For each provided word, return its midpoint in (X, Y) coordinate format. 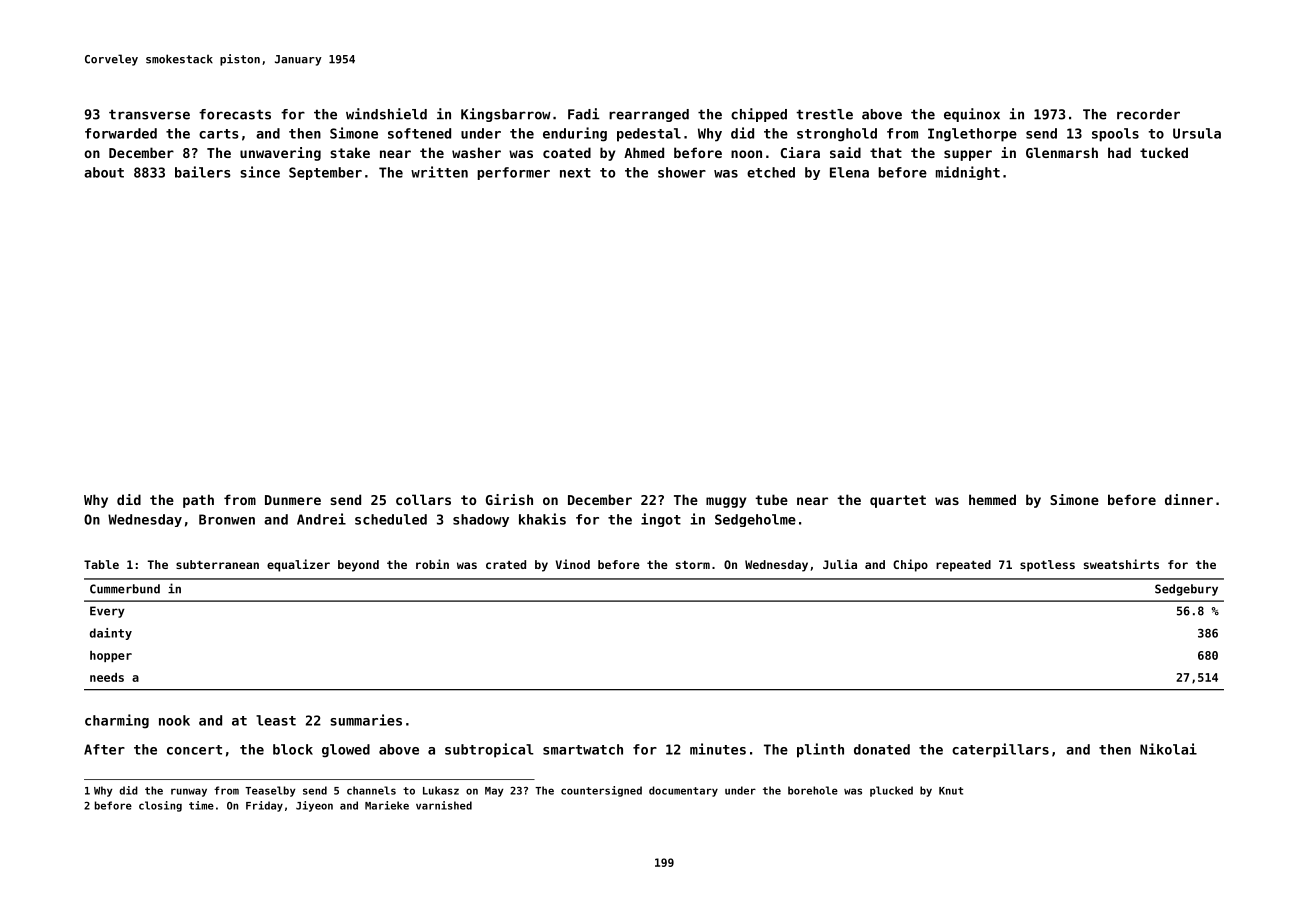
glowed (346, 751)
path (198, 501)
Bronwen (227, 519)
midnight (968, 173)
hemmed (992, 499)
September (325, 173)
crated (506, 564)
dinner (1189, 499)
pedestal (649, 135)
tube (771, 499)
